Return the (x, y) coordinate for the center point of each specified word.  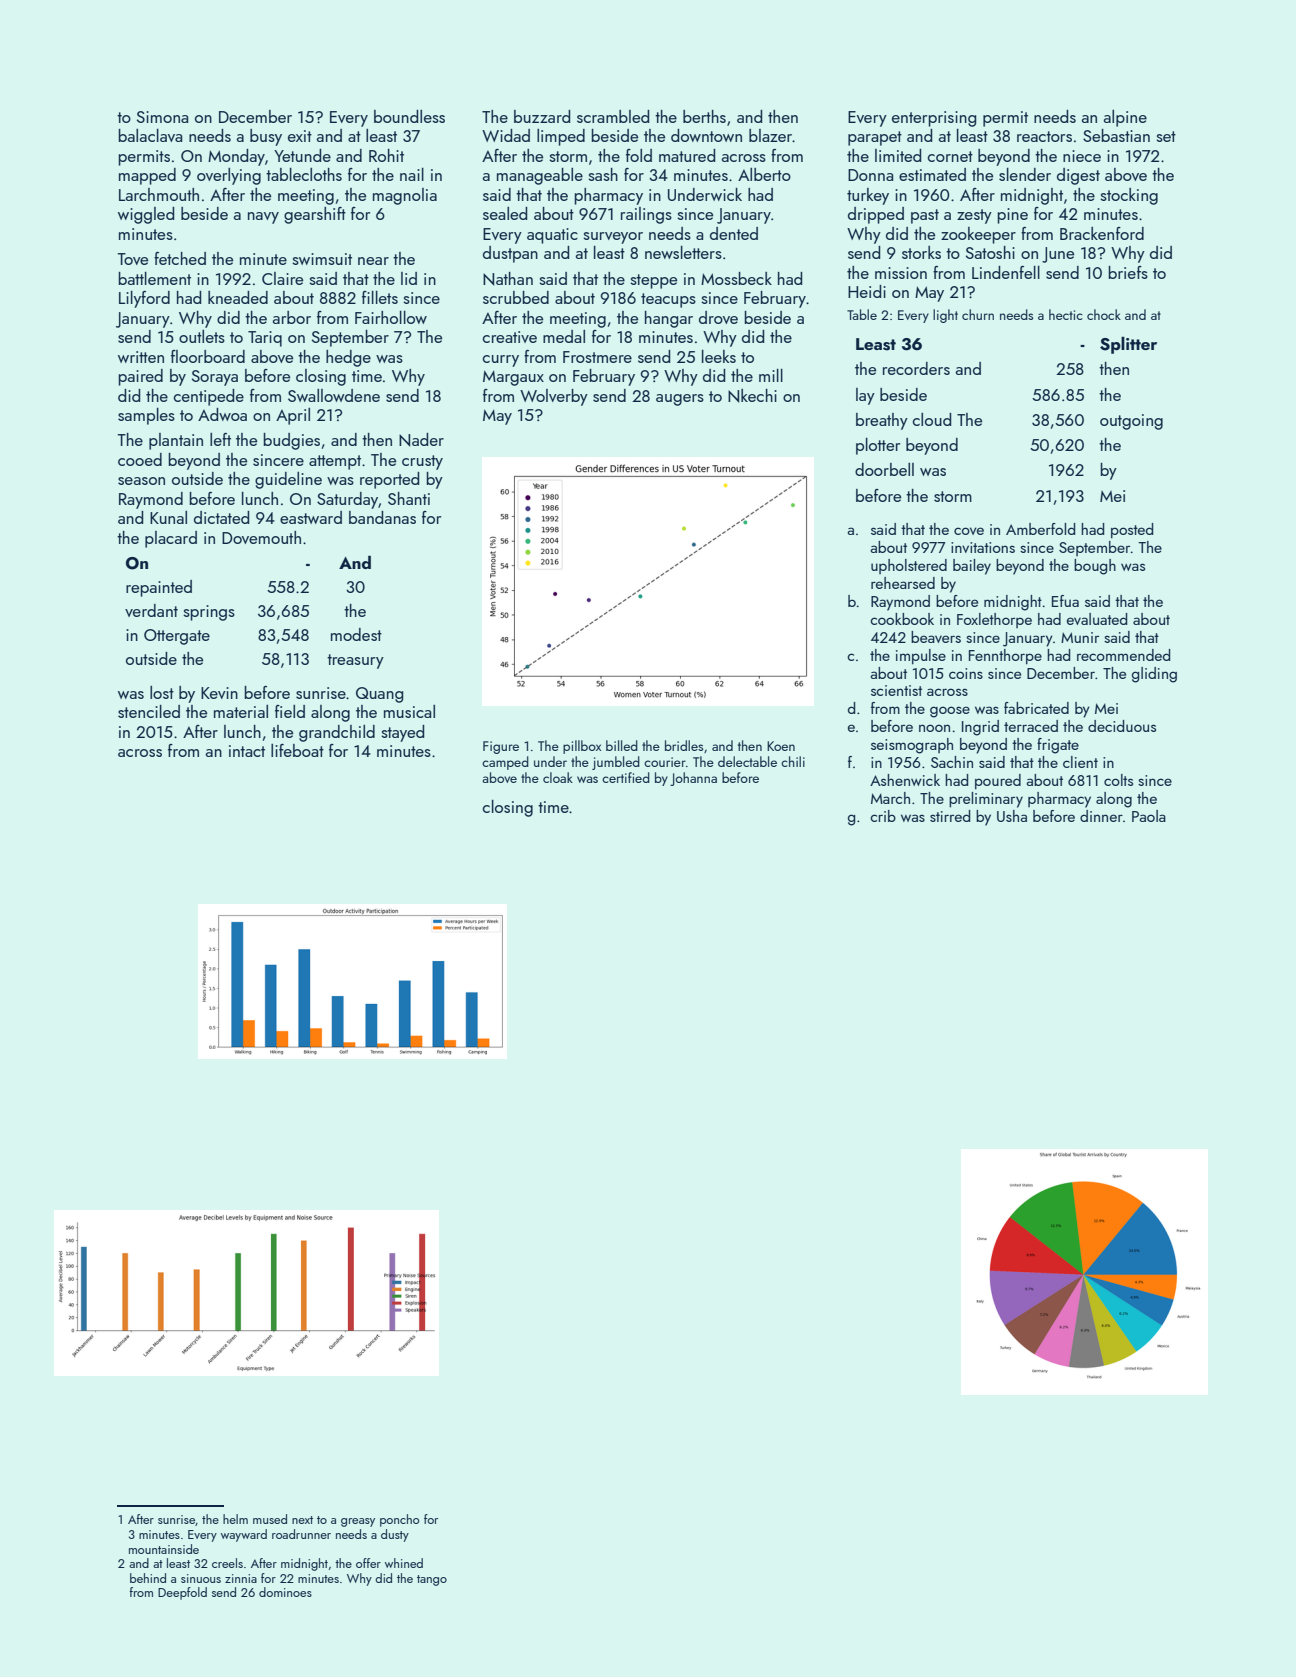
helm (235, 1519)
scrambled (613, 116)
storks (921, 252)
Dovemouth (261, 537)
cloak (558, 777)
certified (626, 777)
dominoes (285, 1592)
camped (505, 763)
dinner (1101, 816)
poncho (399, 1520)
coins (966, 673)
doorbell (884, 469)
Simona (162, 117)
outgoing (1131, 422)
